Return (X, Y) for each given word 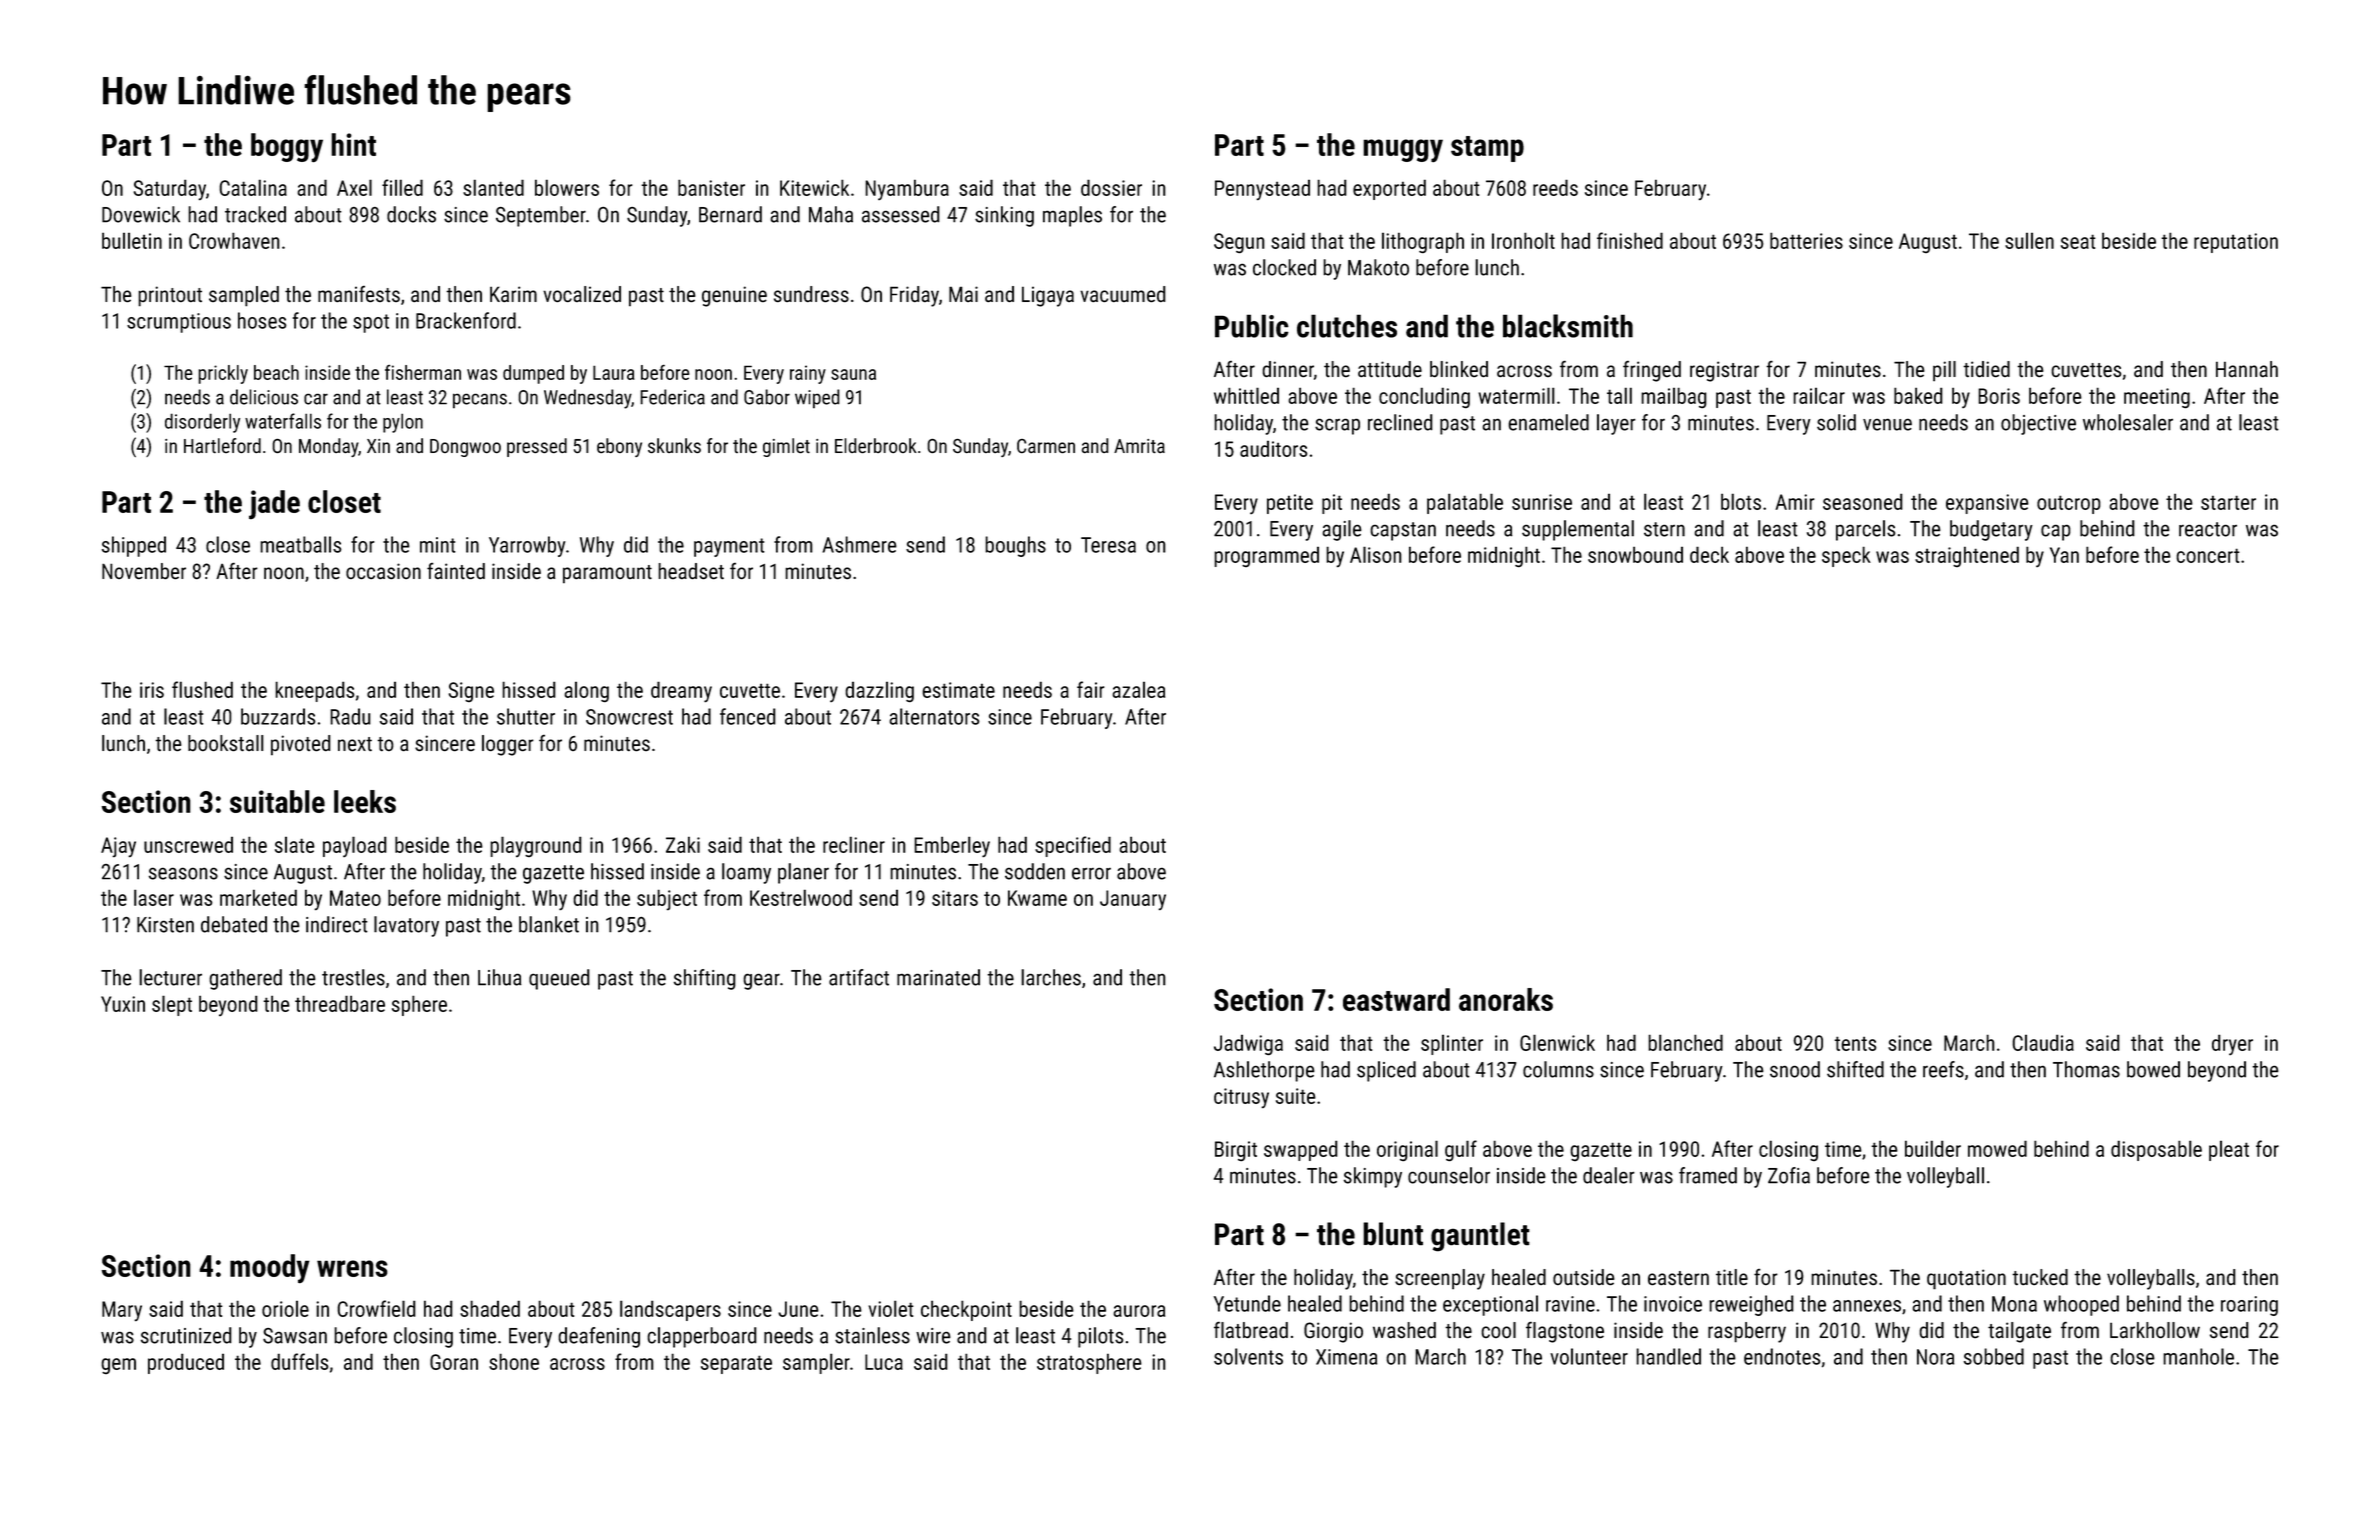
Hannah (2247, 369)
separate (736, 1364)
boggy (287, 148)
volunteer (1589, 1356)
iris (152, 690)
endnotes (1782, 1356)
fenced (748, 716)
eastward (1396, 999)
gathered (245, 979)
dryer (2232, 1044)
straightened (1967, 556)
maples (1072, 216)
